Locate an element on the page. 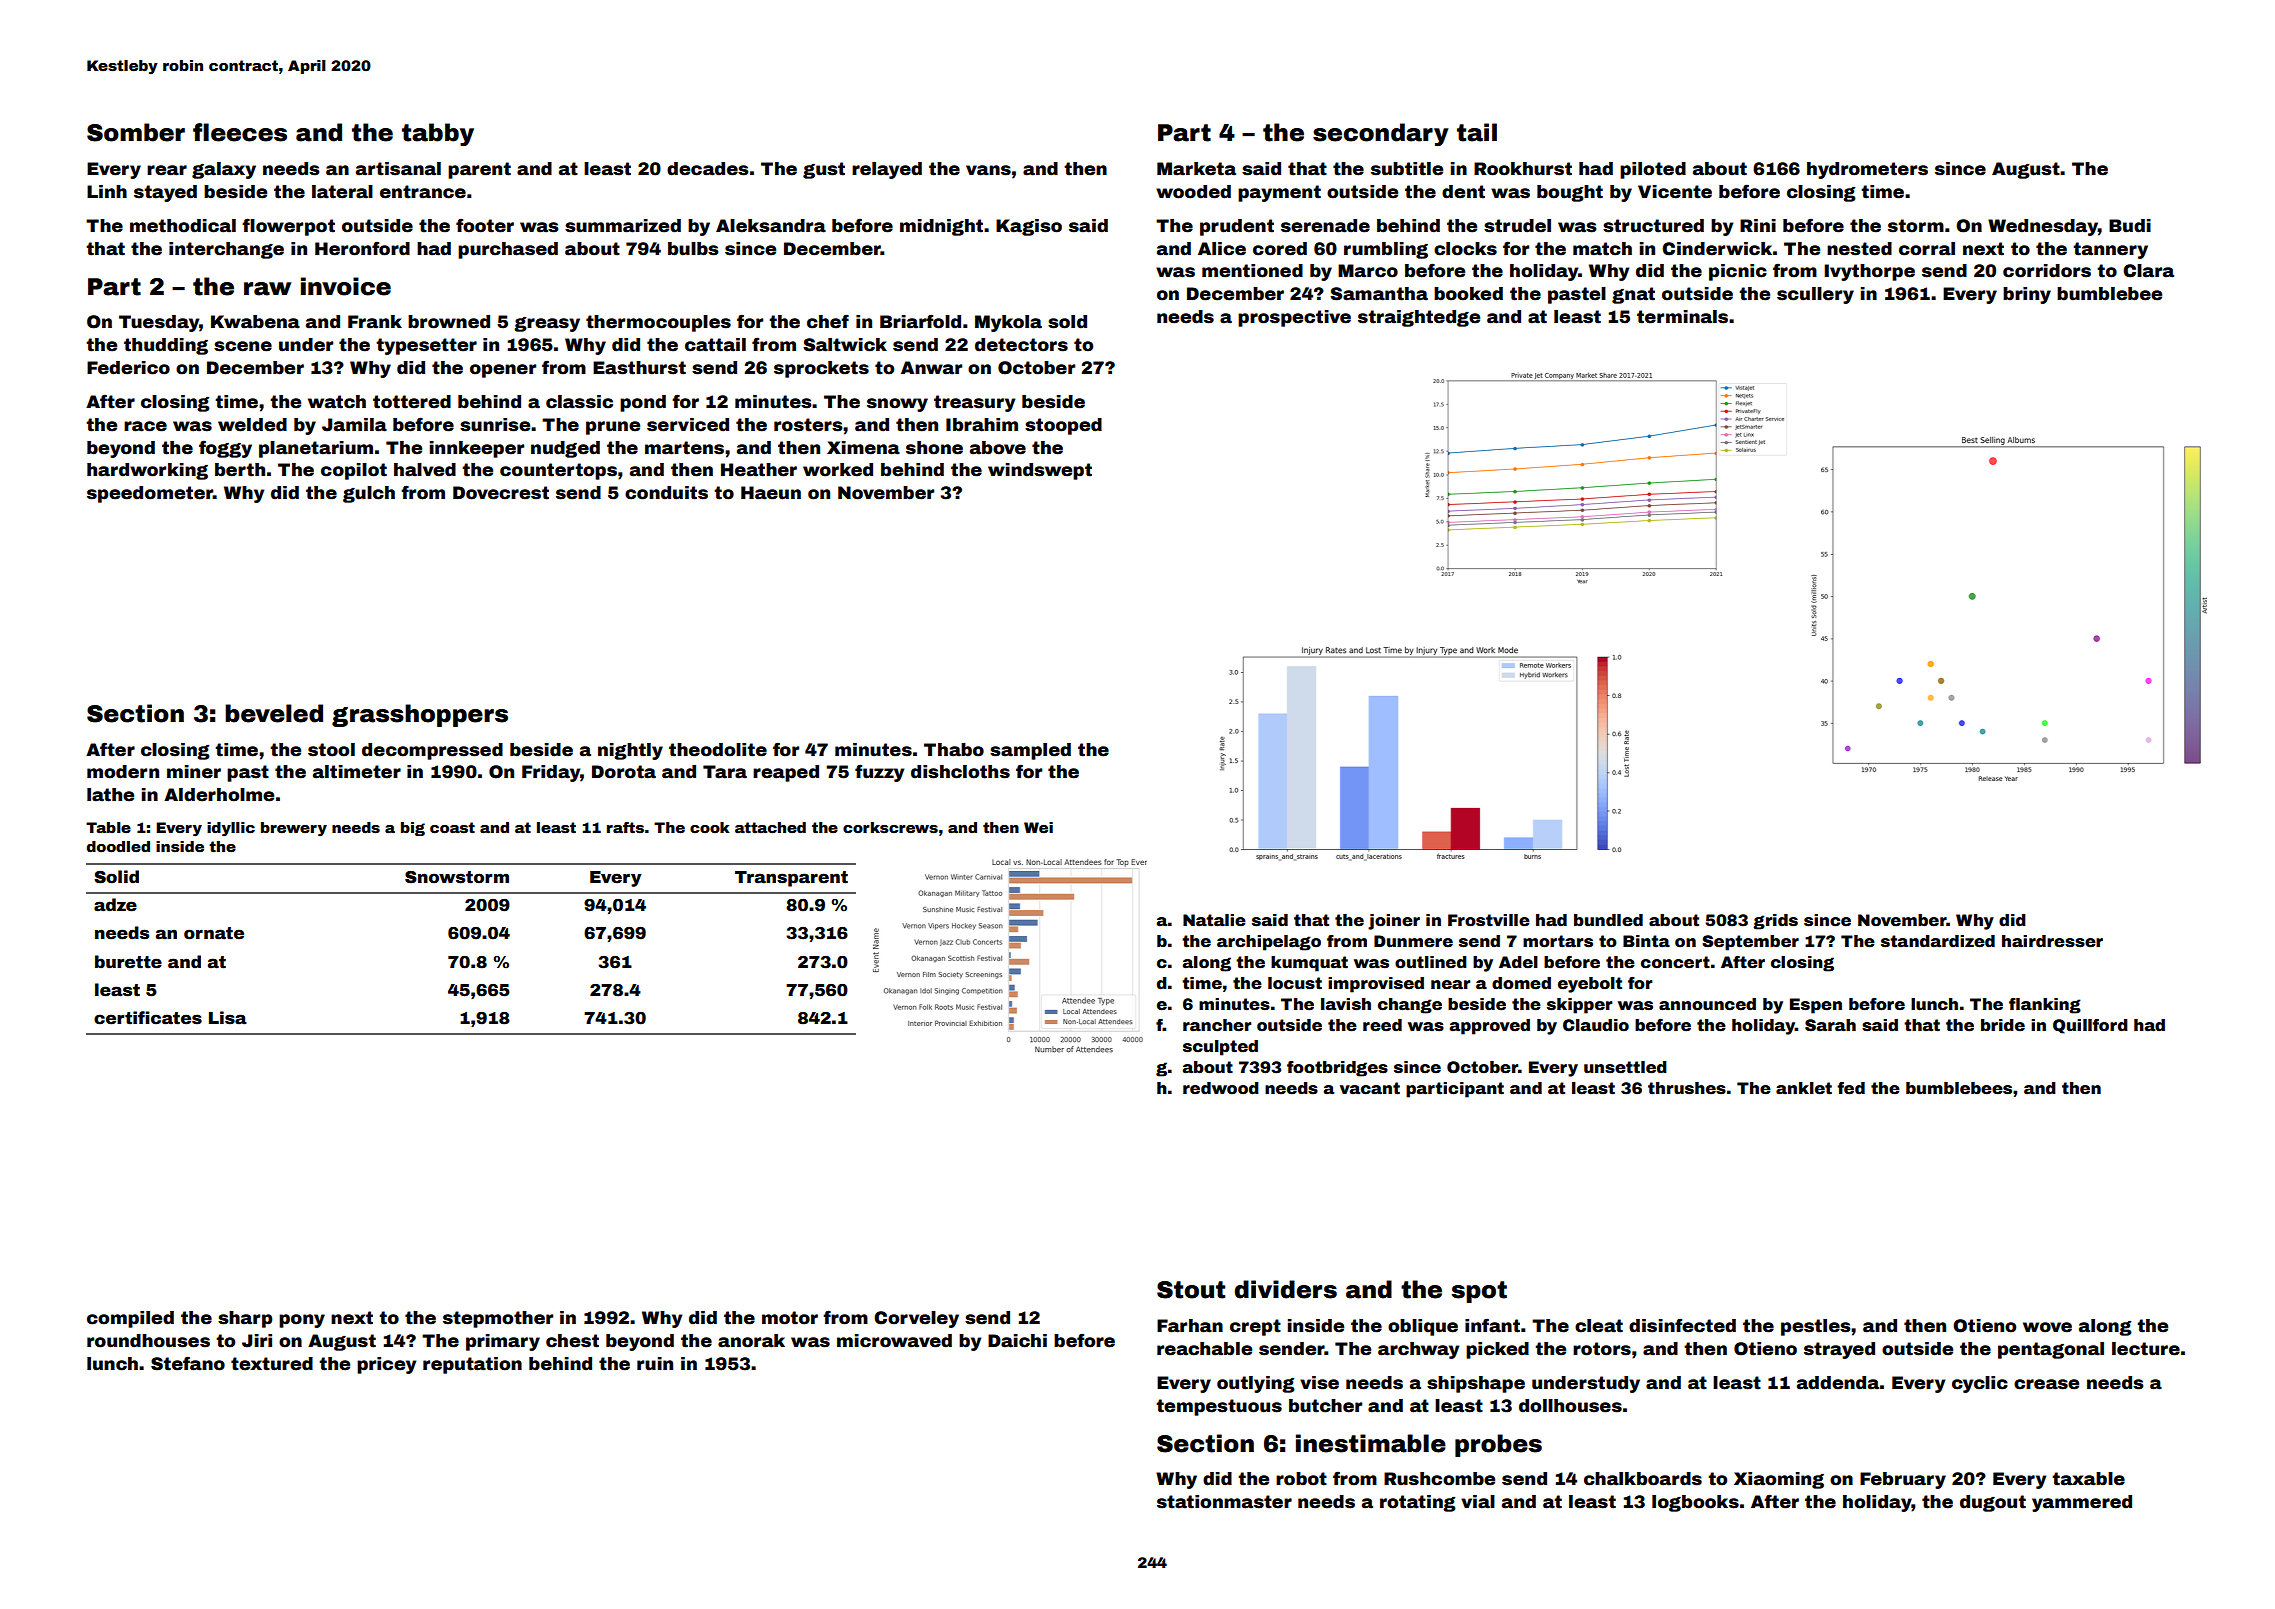  Thabo is located at coordinates (954, 750).
